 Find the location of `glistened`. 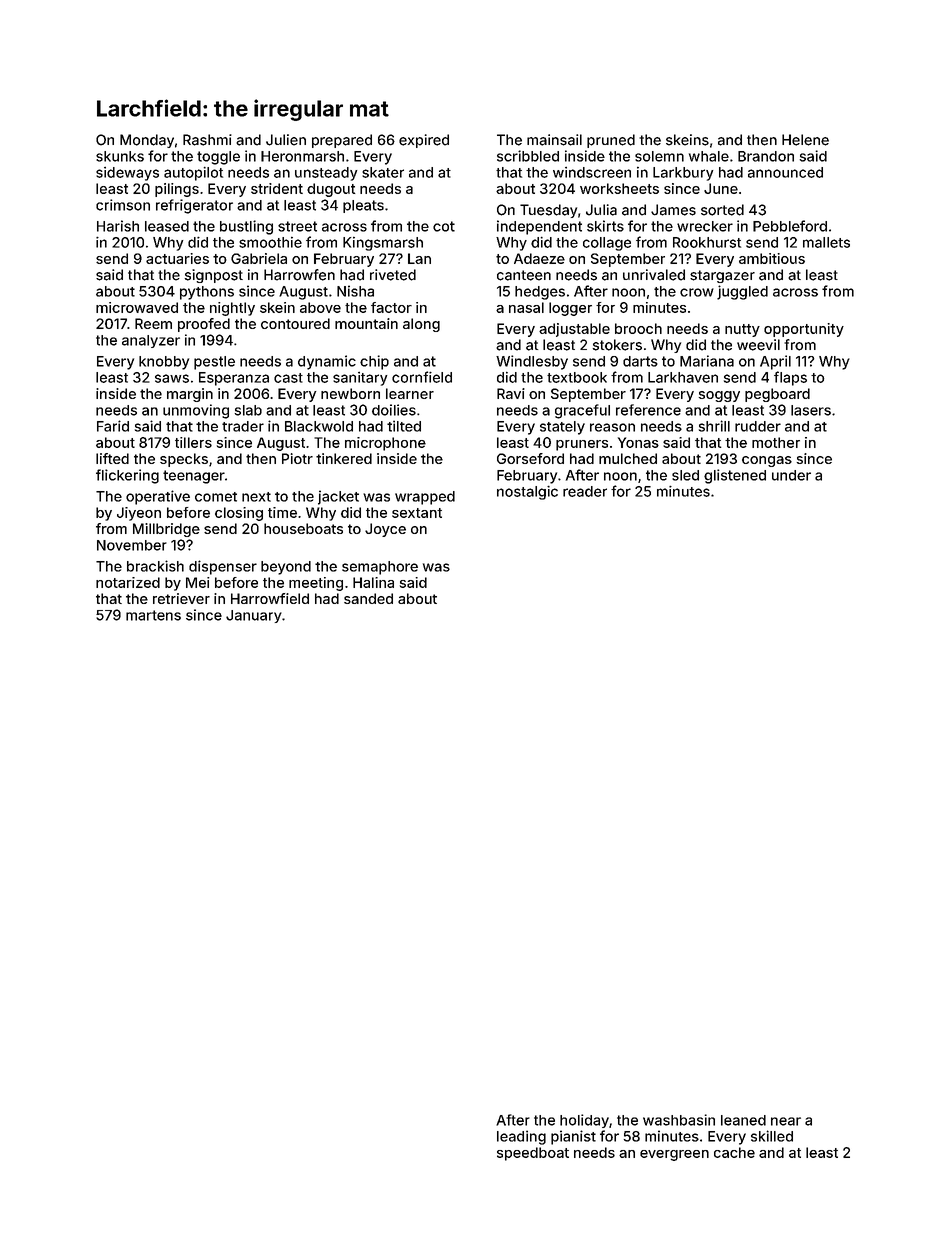

glistened is located at coordinates (735, 476).
